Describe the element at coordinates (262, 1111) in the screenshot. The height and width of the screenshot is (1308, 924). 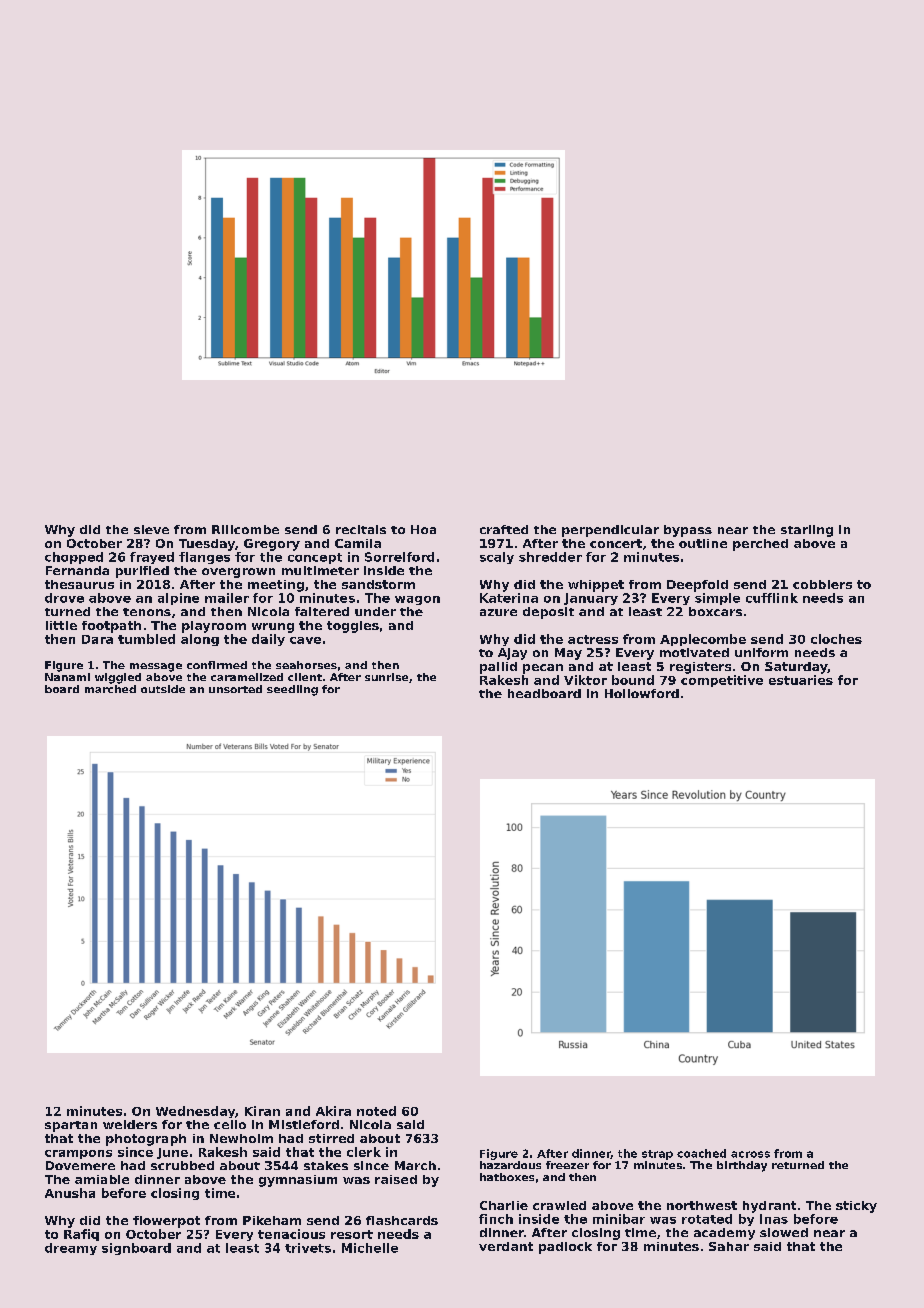
I see `Kiran` at that location.
